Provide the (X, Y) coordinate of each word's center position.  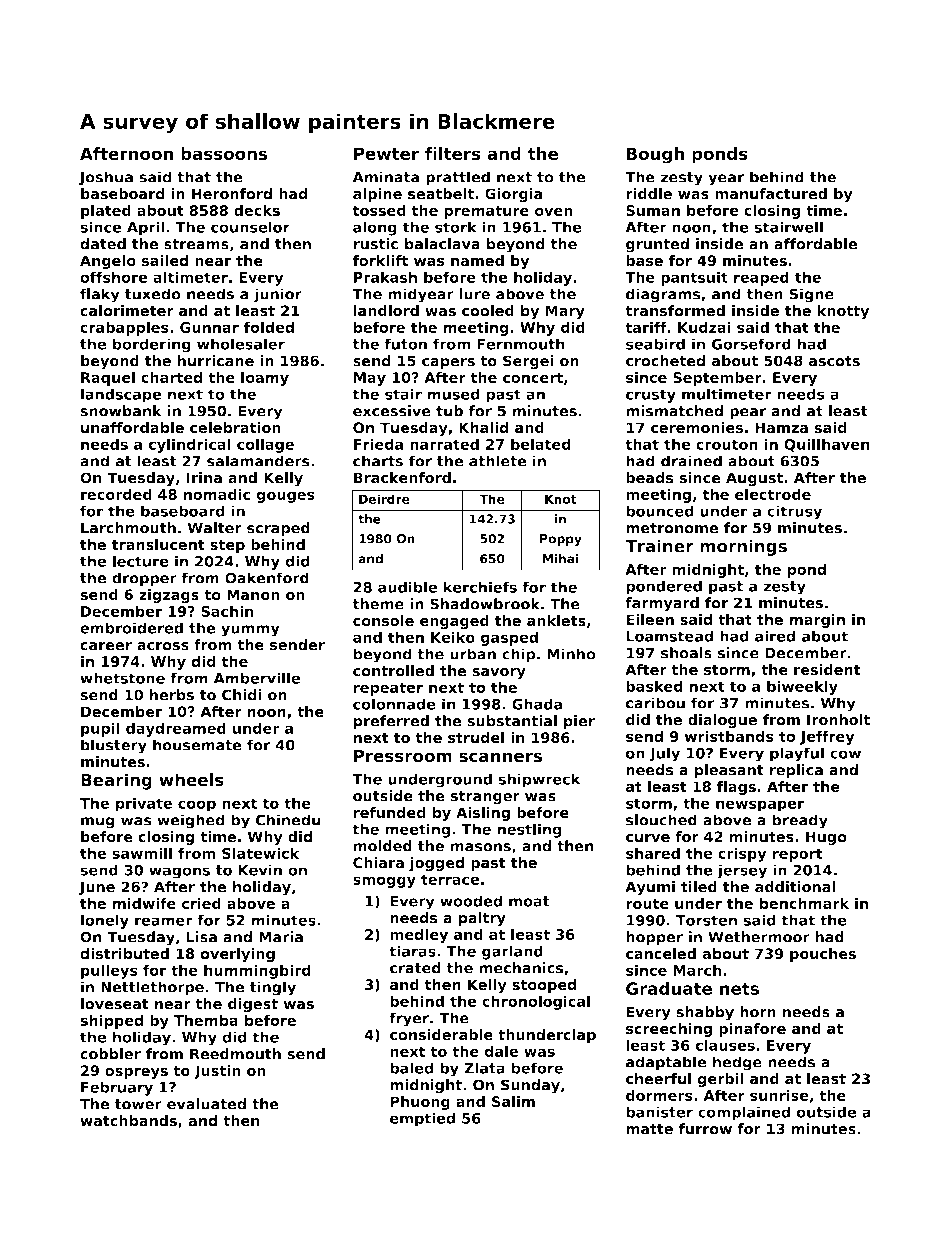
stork (456, 227)
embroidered (131, 628)
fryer (409, 1019)
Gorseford (751, 344)
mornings (743, 547)
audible (407, 587)
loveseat (115, 1004)
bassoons (224, 153)
